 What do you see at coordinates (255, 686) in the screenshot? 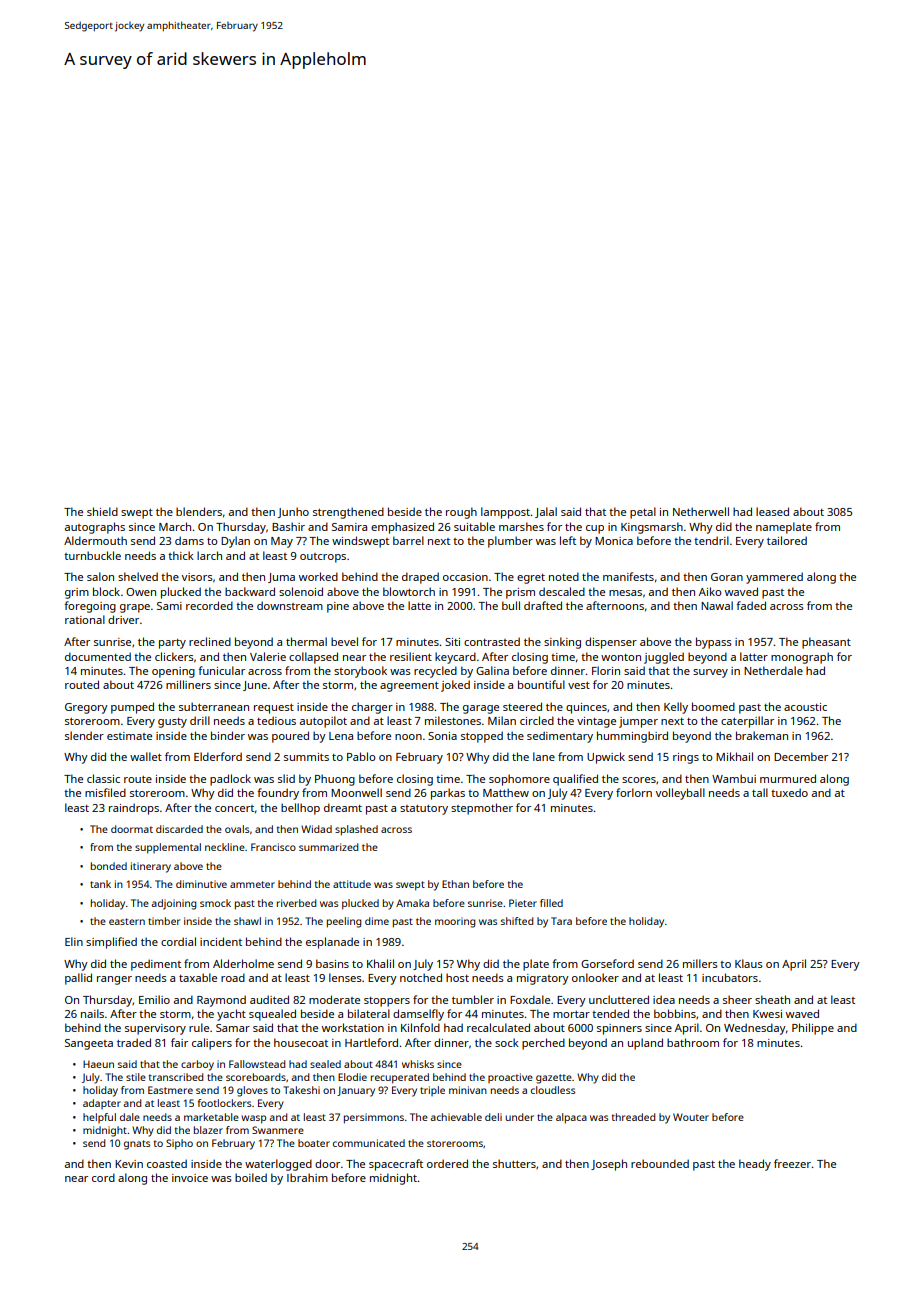
I see `June` at bounding box center [255, 686].
